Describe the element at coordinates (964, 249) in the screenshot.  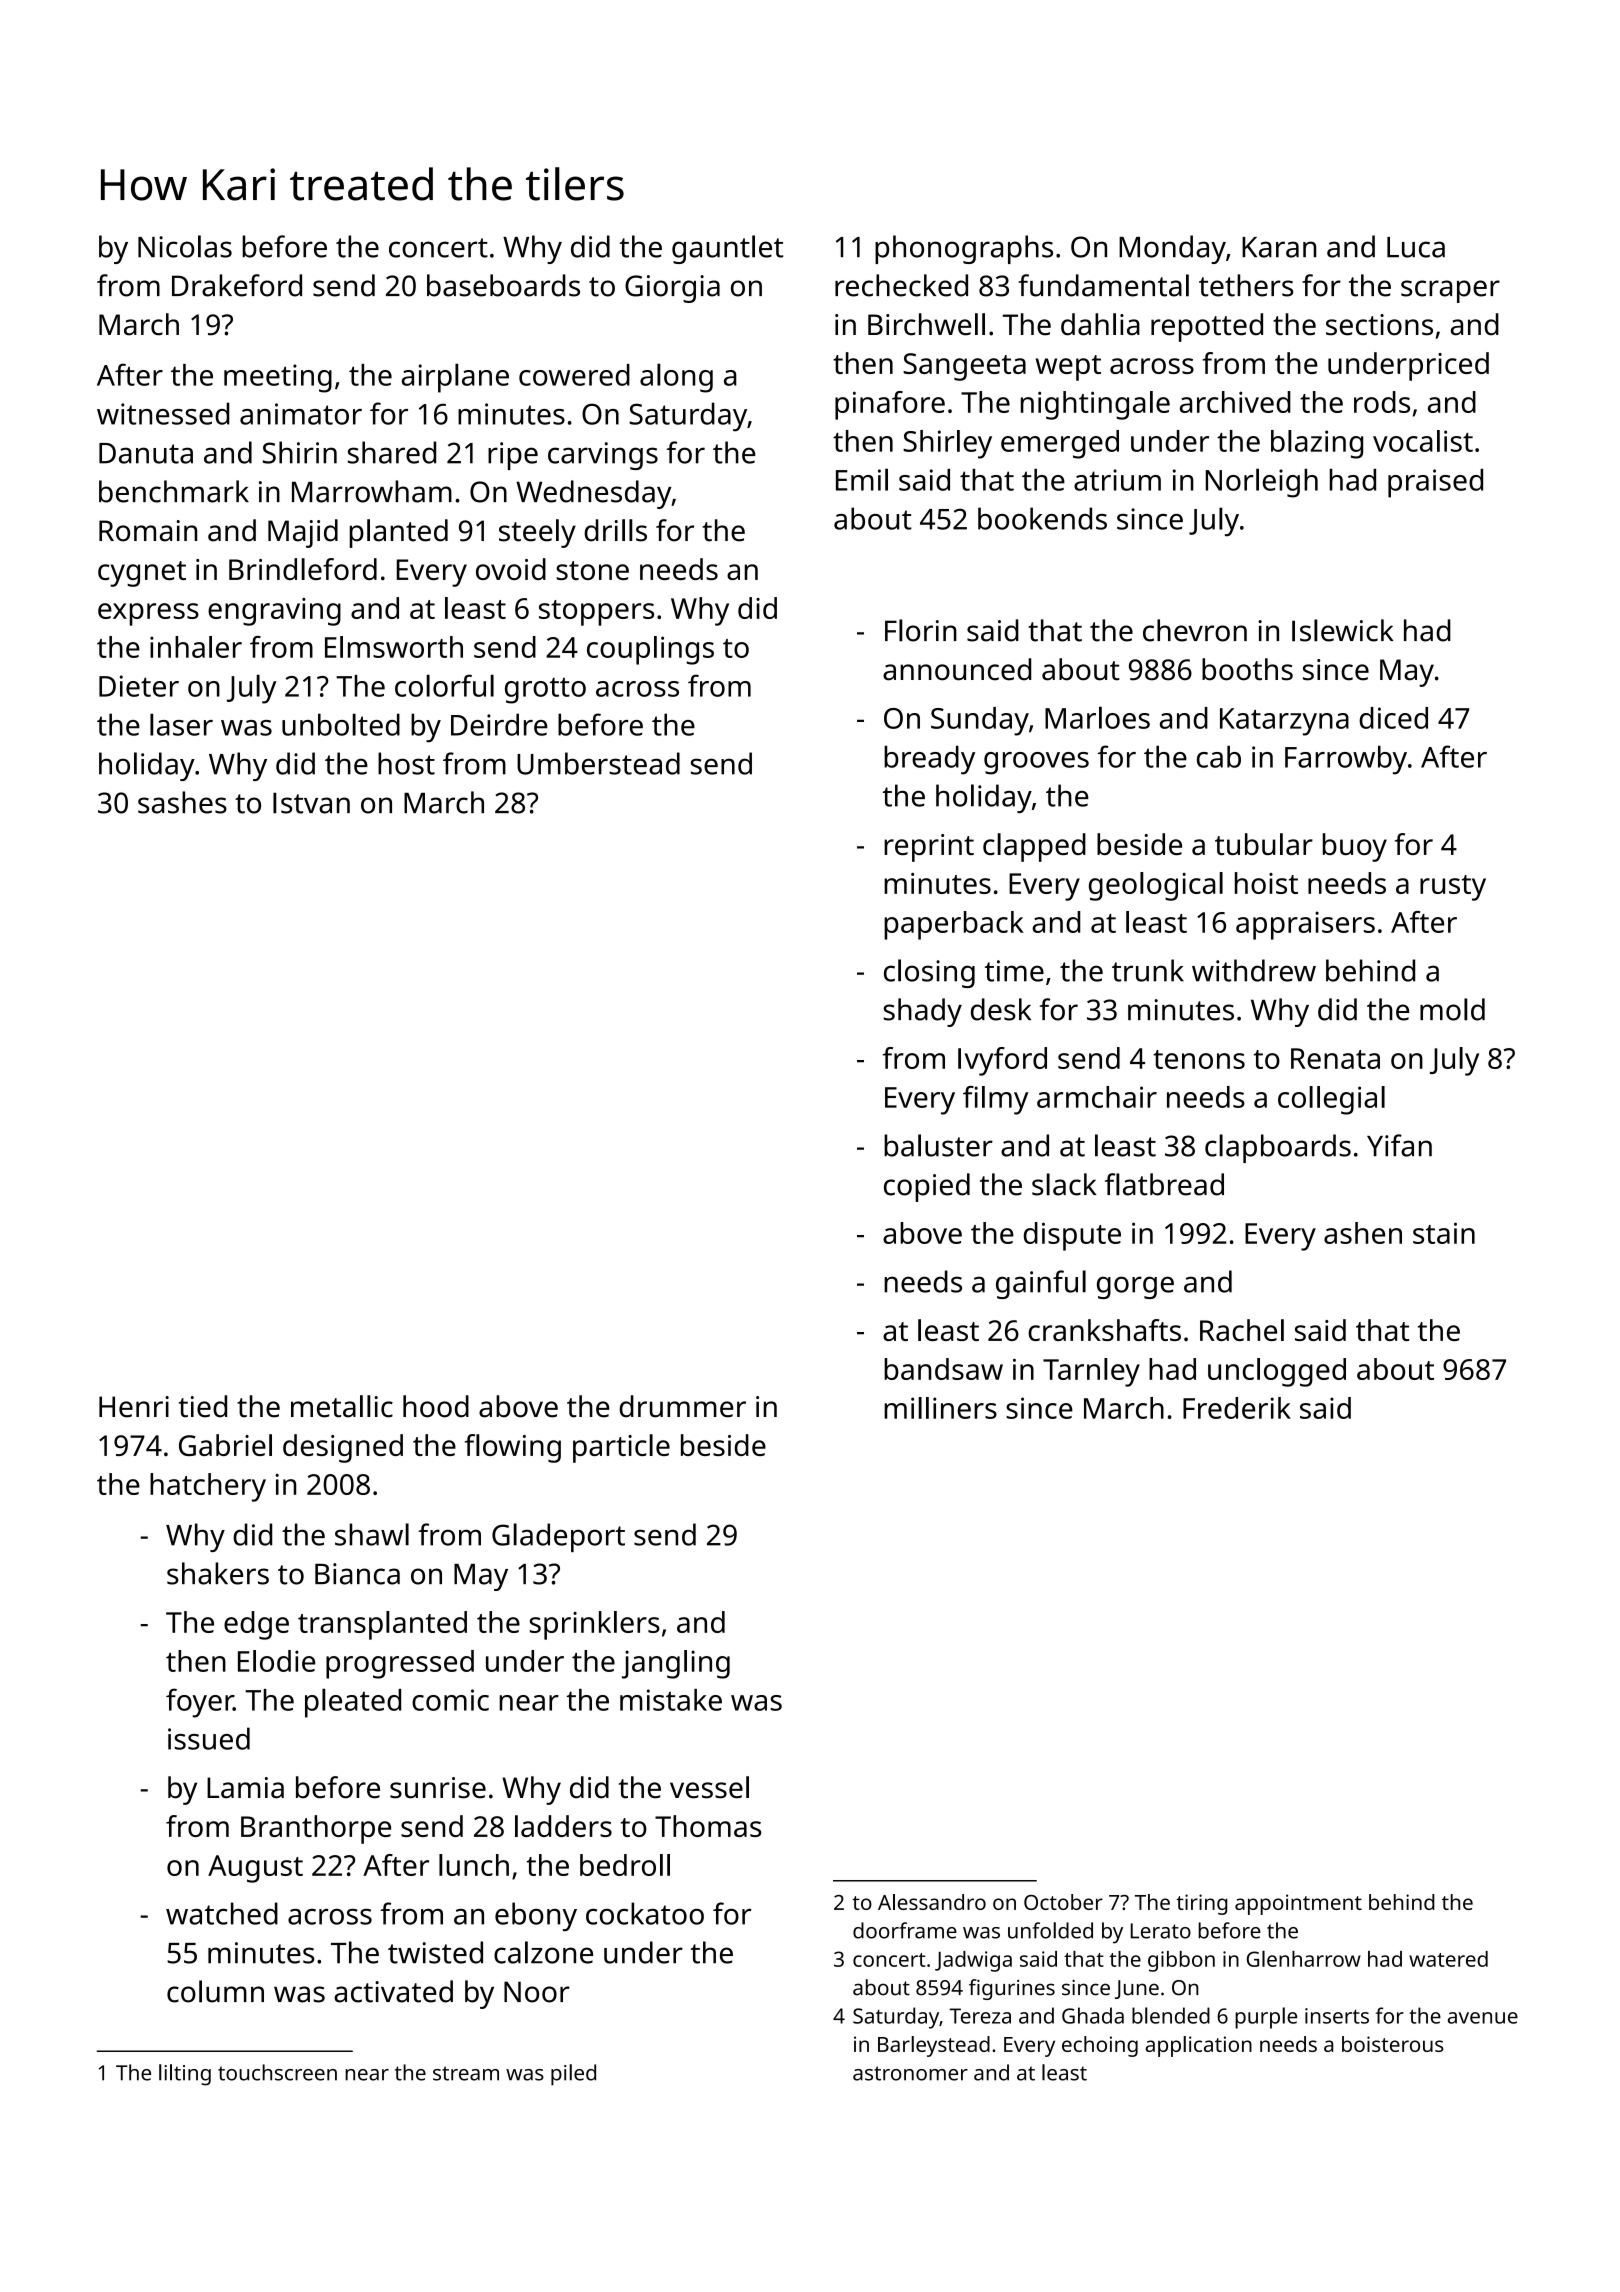
I see `phonographs` at that location.
